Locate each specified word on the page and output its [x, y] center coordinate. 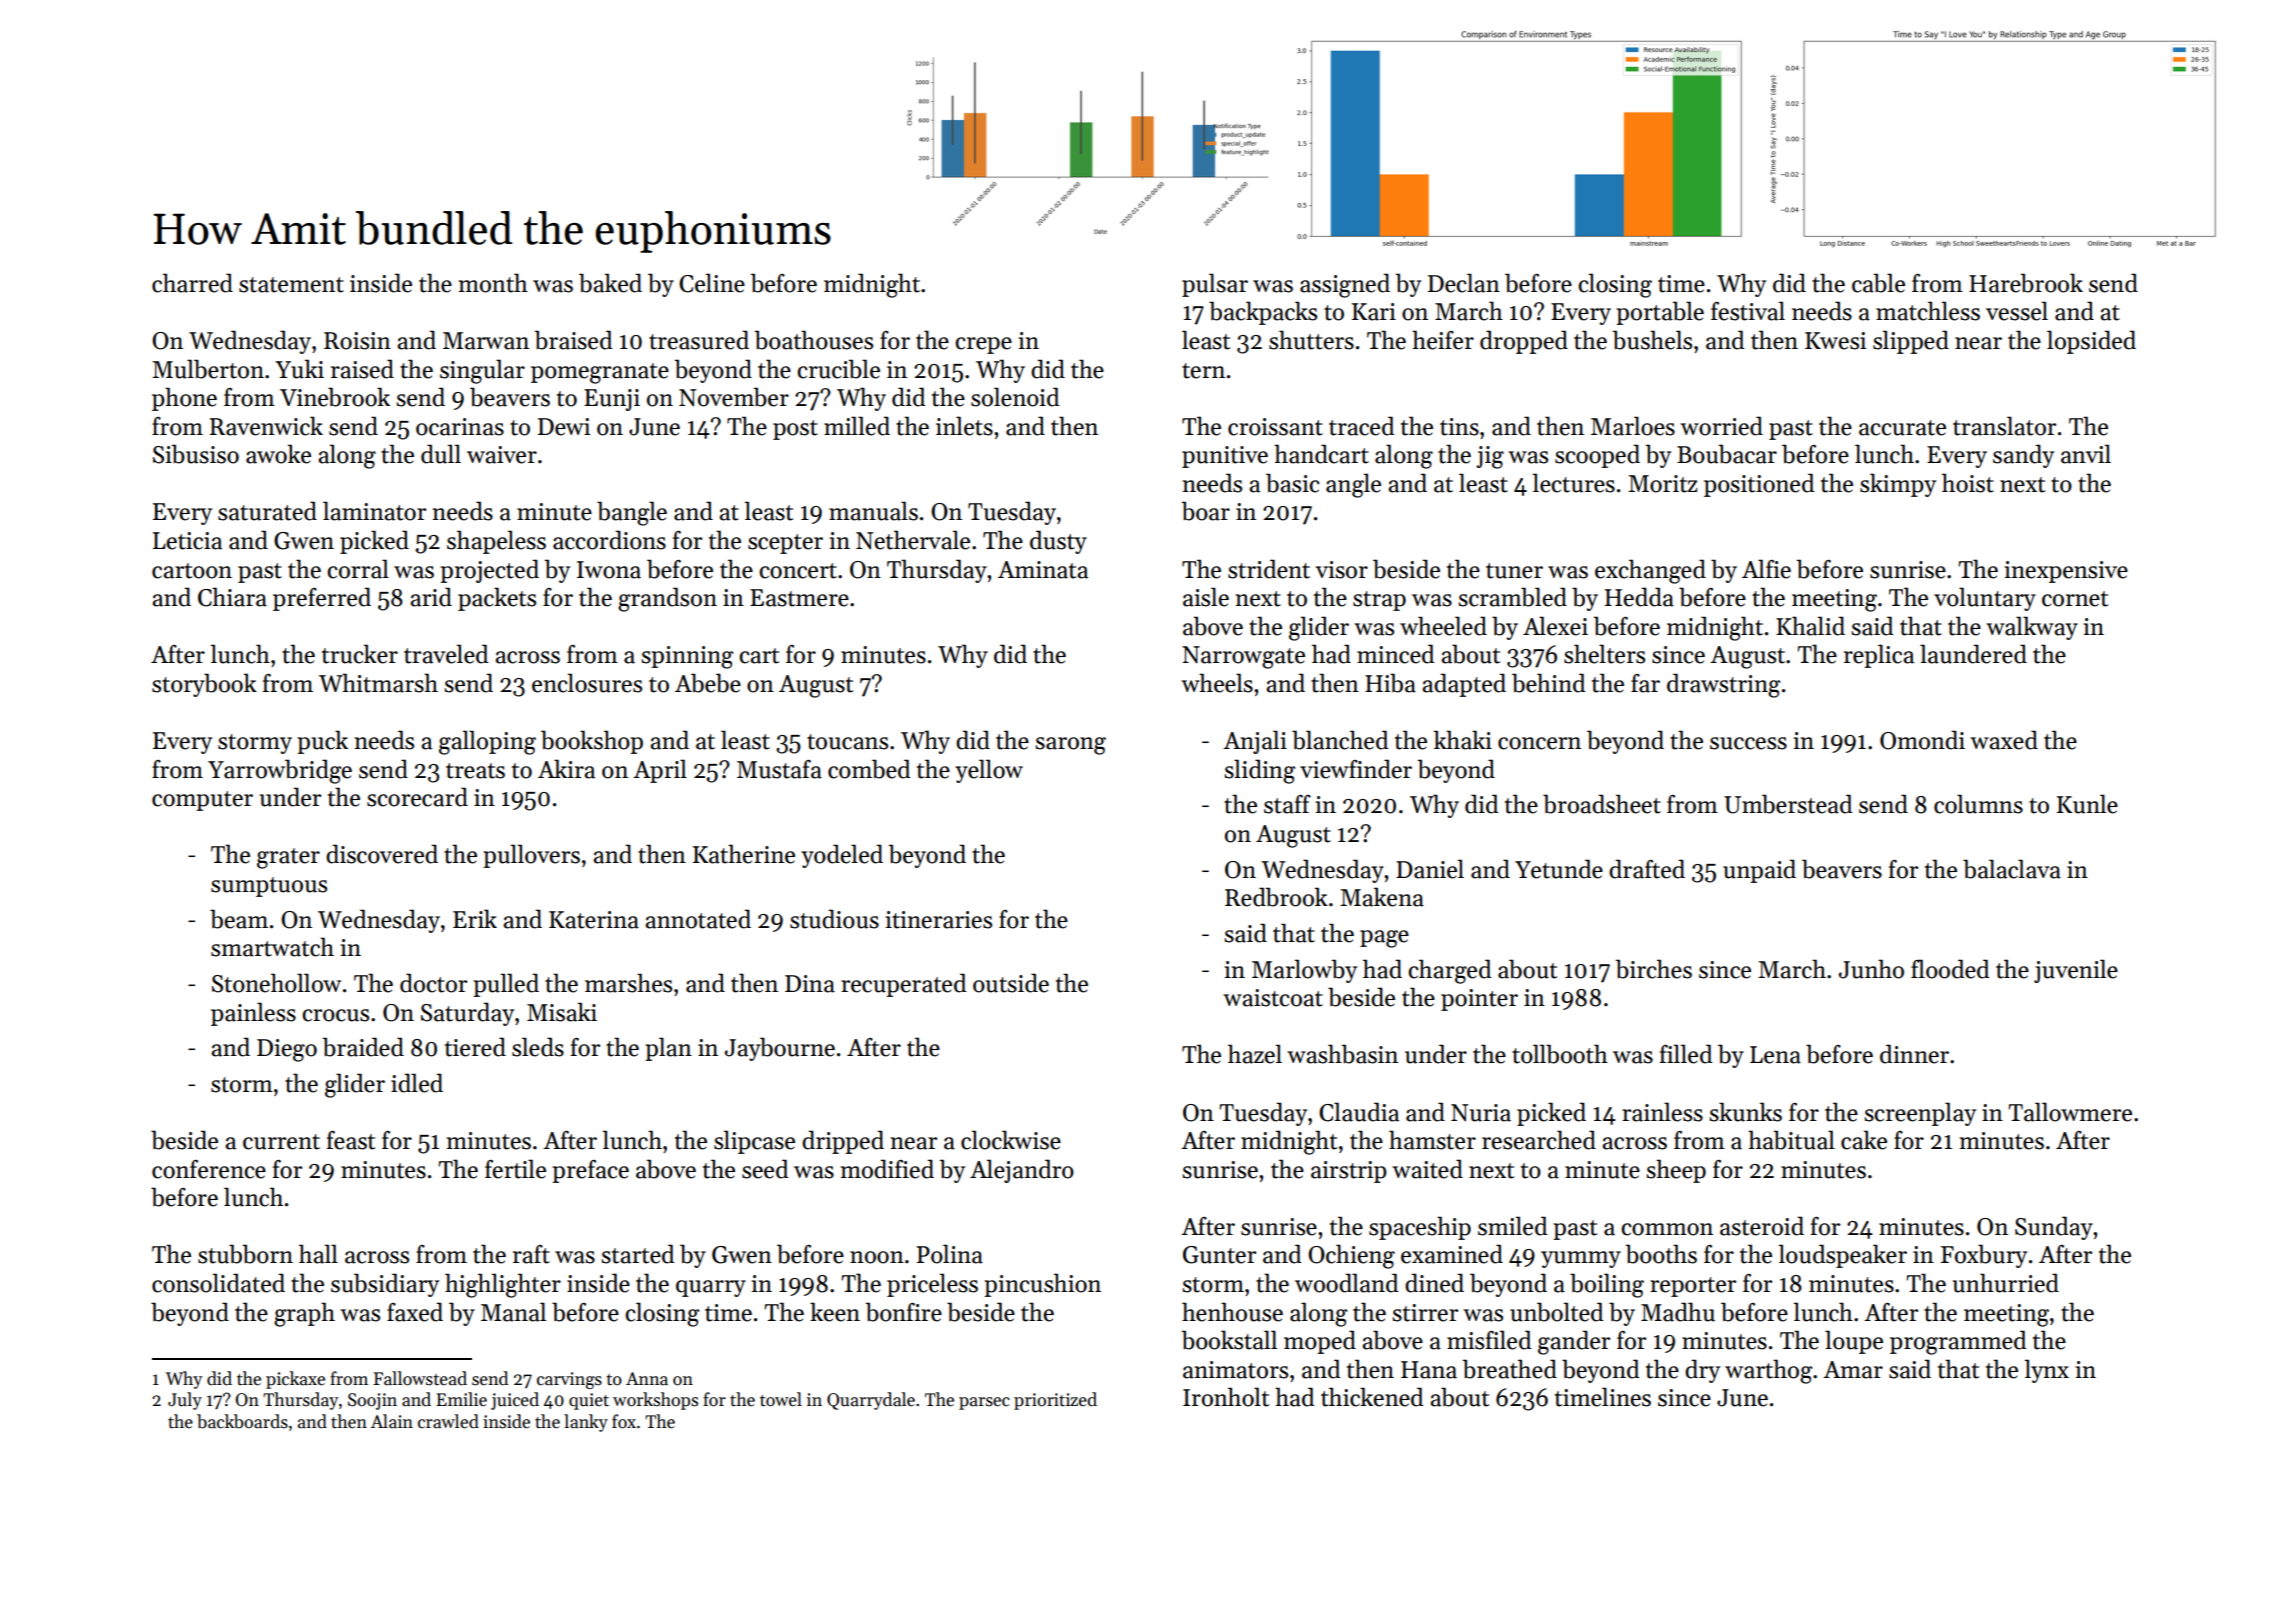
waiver [502, 455]
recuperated [904, 985]
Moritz [1663, 484]
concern [1539, 743]
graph [304, 1314]
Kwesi [1835, 341]
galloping [487, 742]
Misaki [562, 1012]
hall [318, 1254]
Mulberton [208, 369]
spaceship [1420, 1228]
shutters [1311, 340]
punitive [1225, 457]
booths [1661, 1254]
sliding [1259, 771]
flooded [1950, 969]
